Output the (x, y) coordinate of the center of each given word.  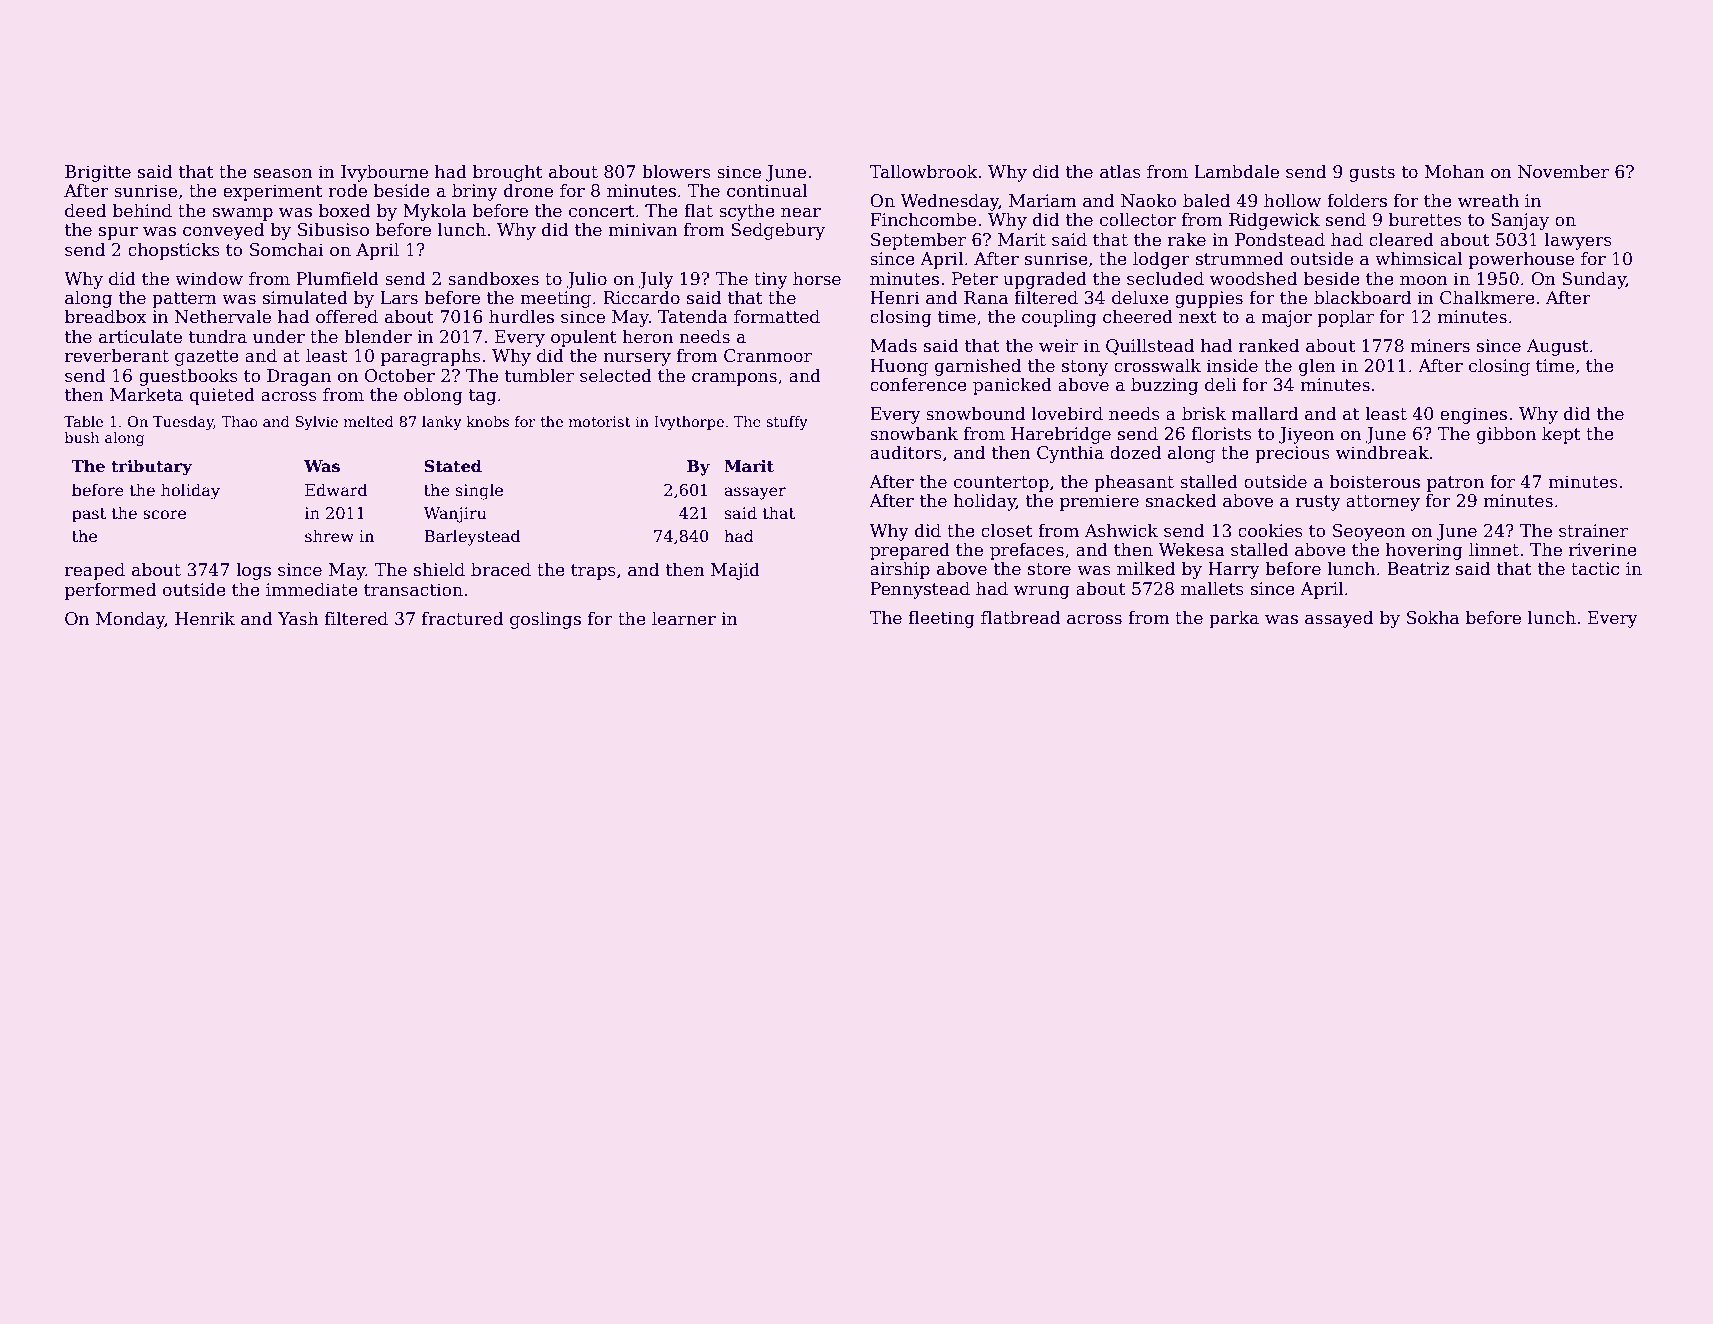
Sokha (1433, 617)
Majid (735, 571)
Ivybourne (384, 173)
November (1563, 171)
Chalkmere (1487, 297)
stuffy (787, 423)
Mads (893, 345)
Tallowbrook (923, 171)
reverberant (117, 355)
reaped (95, 571)
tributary (151, 467)
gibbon (1506, 435)
